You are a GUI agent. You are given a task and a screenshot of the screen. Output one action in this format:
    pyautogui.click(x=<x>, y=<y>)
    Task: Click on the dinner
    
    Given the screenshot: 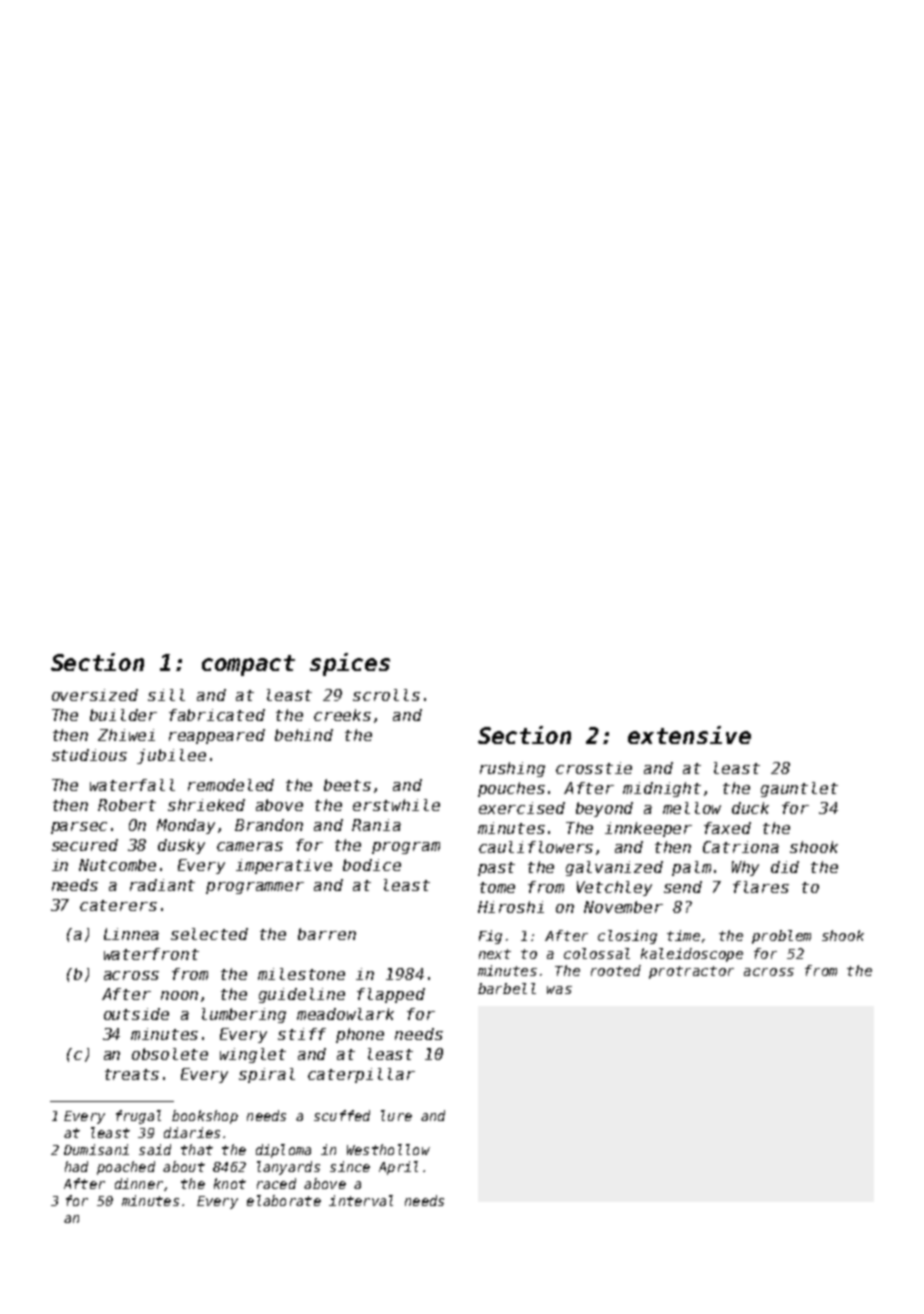 What is the action you would take?
    pyautogui.click(x=139, y=1183)
